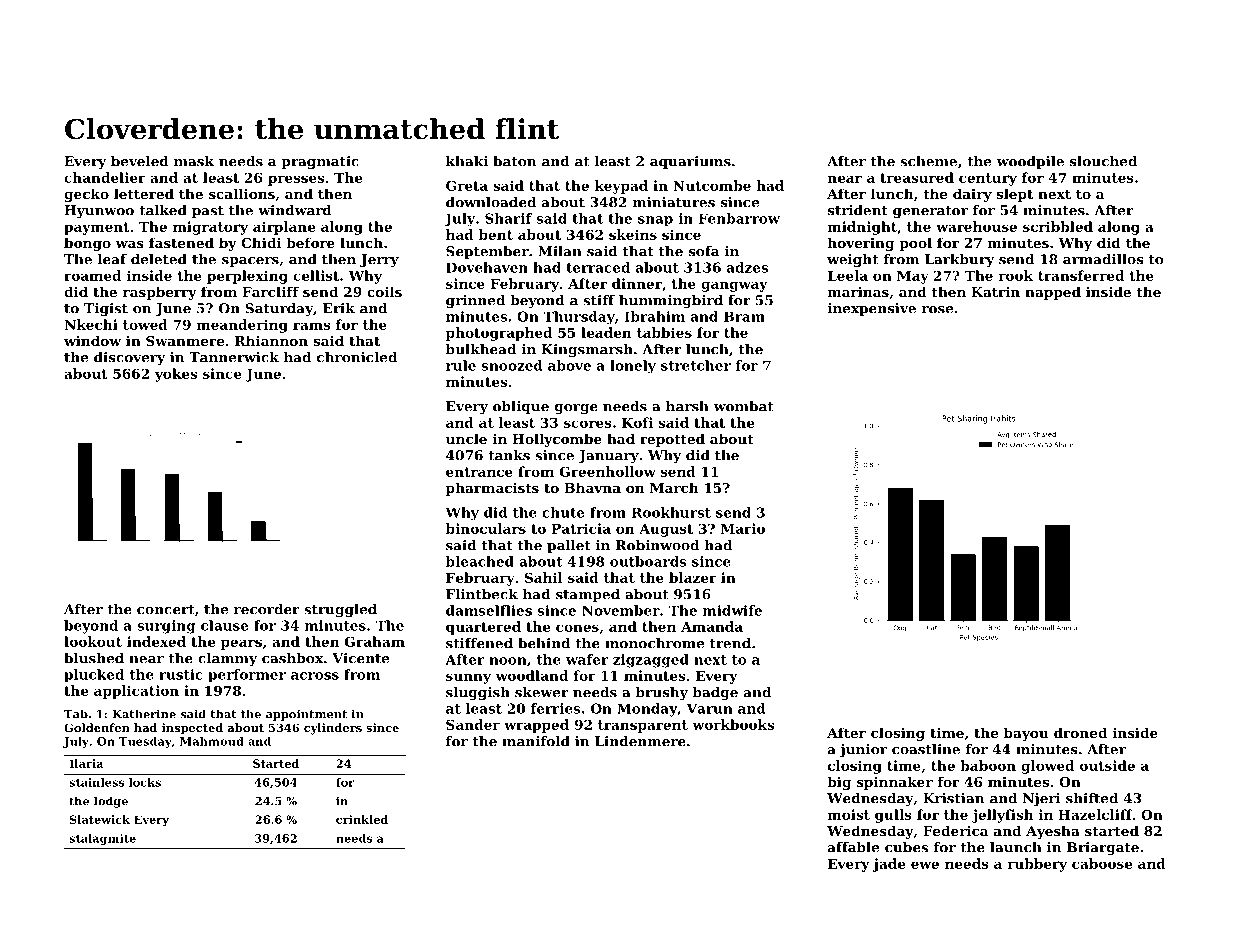  What do you see at coordinates (1103, 161) in the document?
I see `slouched` at bounding box center [1103, 161].
